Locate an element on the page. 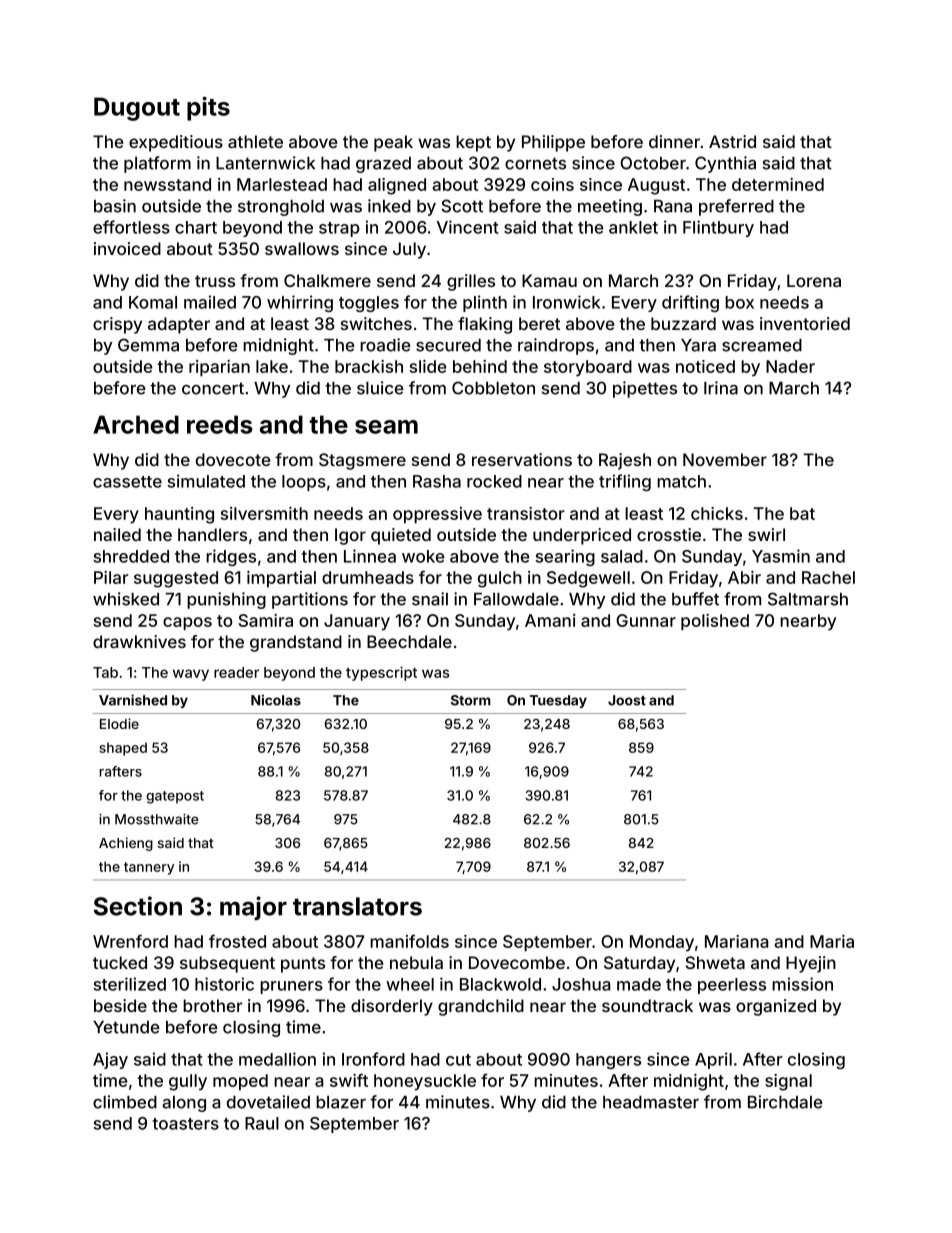 This document has height=1233, width=952. truss is located at coordinates (215, 281).
